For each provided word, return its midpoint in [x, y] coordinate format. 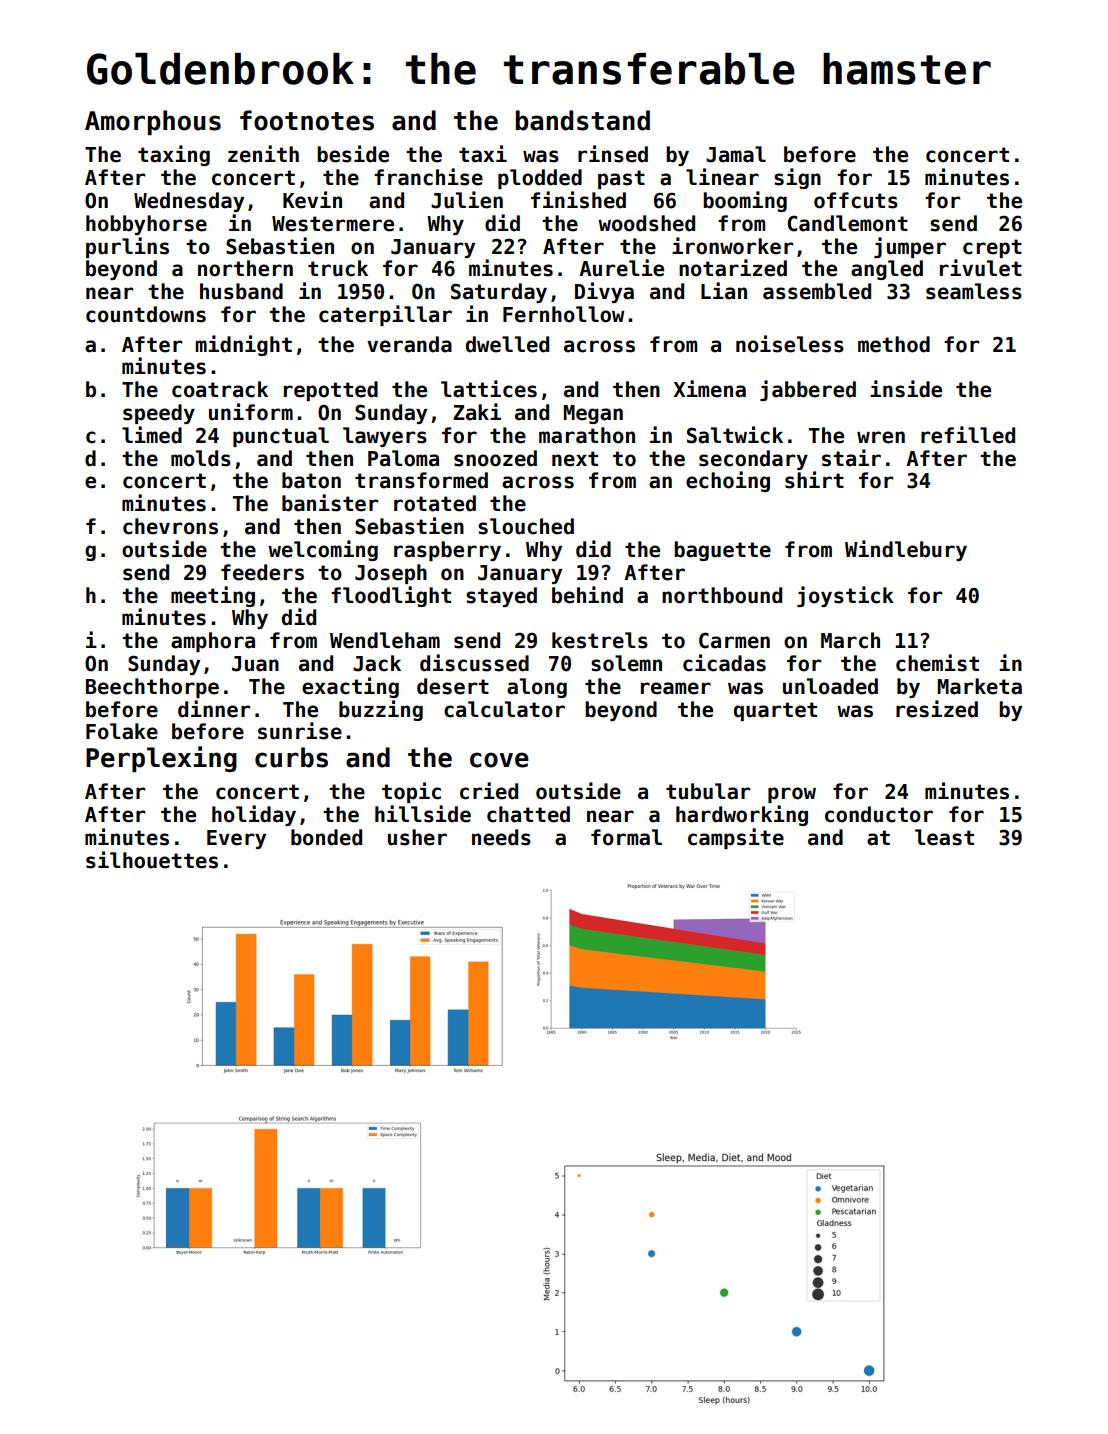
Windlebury [906, 550]
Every [236, 839]
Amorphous [153, 122]
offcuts [856, 200]
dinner [214, 709]
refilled [968, 435]
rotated [435, 503]
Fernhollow [563, 314]
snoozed [495, 458]
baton [311, 480]
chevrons [170, 526]
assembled [817, 291]
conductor [879, 814]
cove [499, 760]
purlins [127, 247]
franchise [428, 177]
